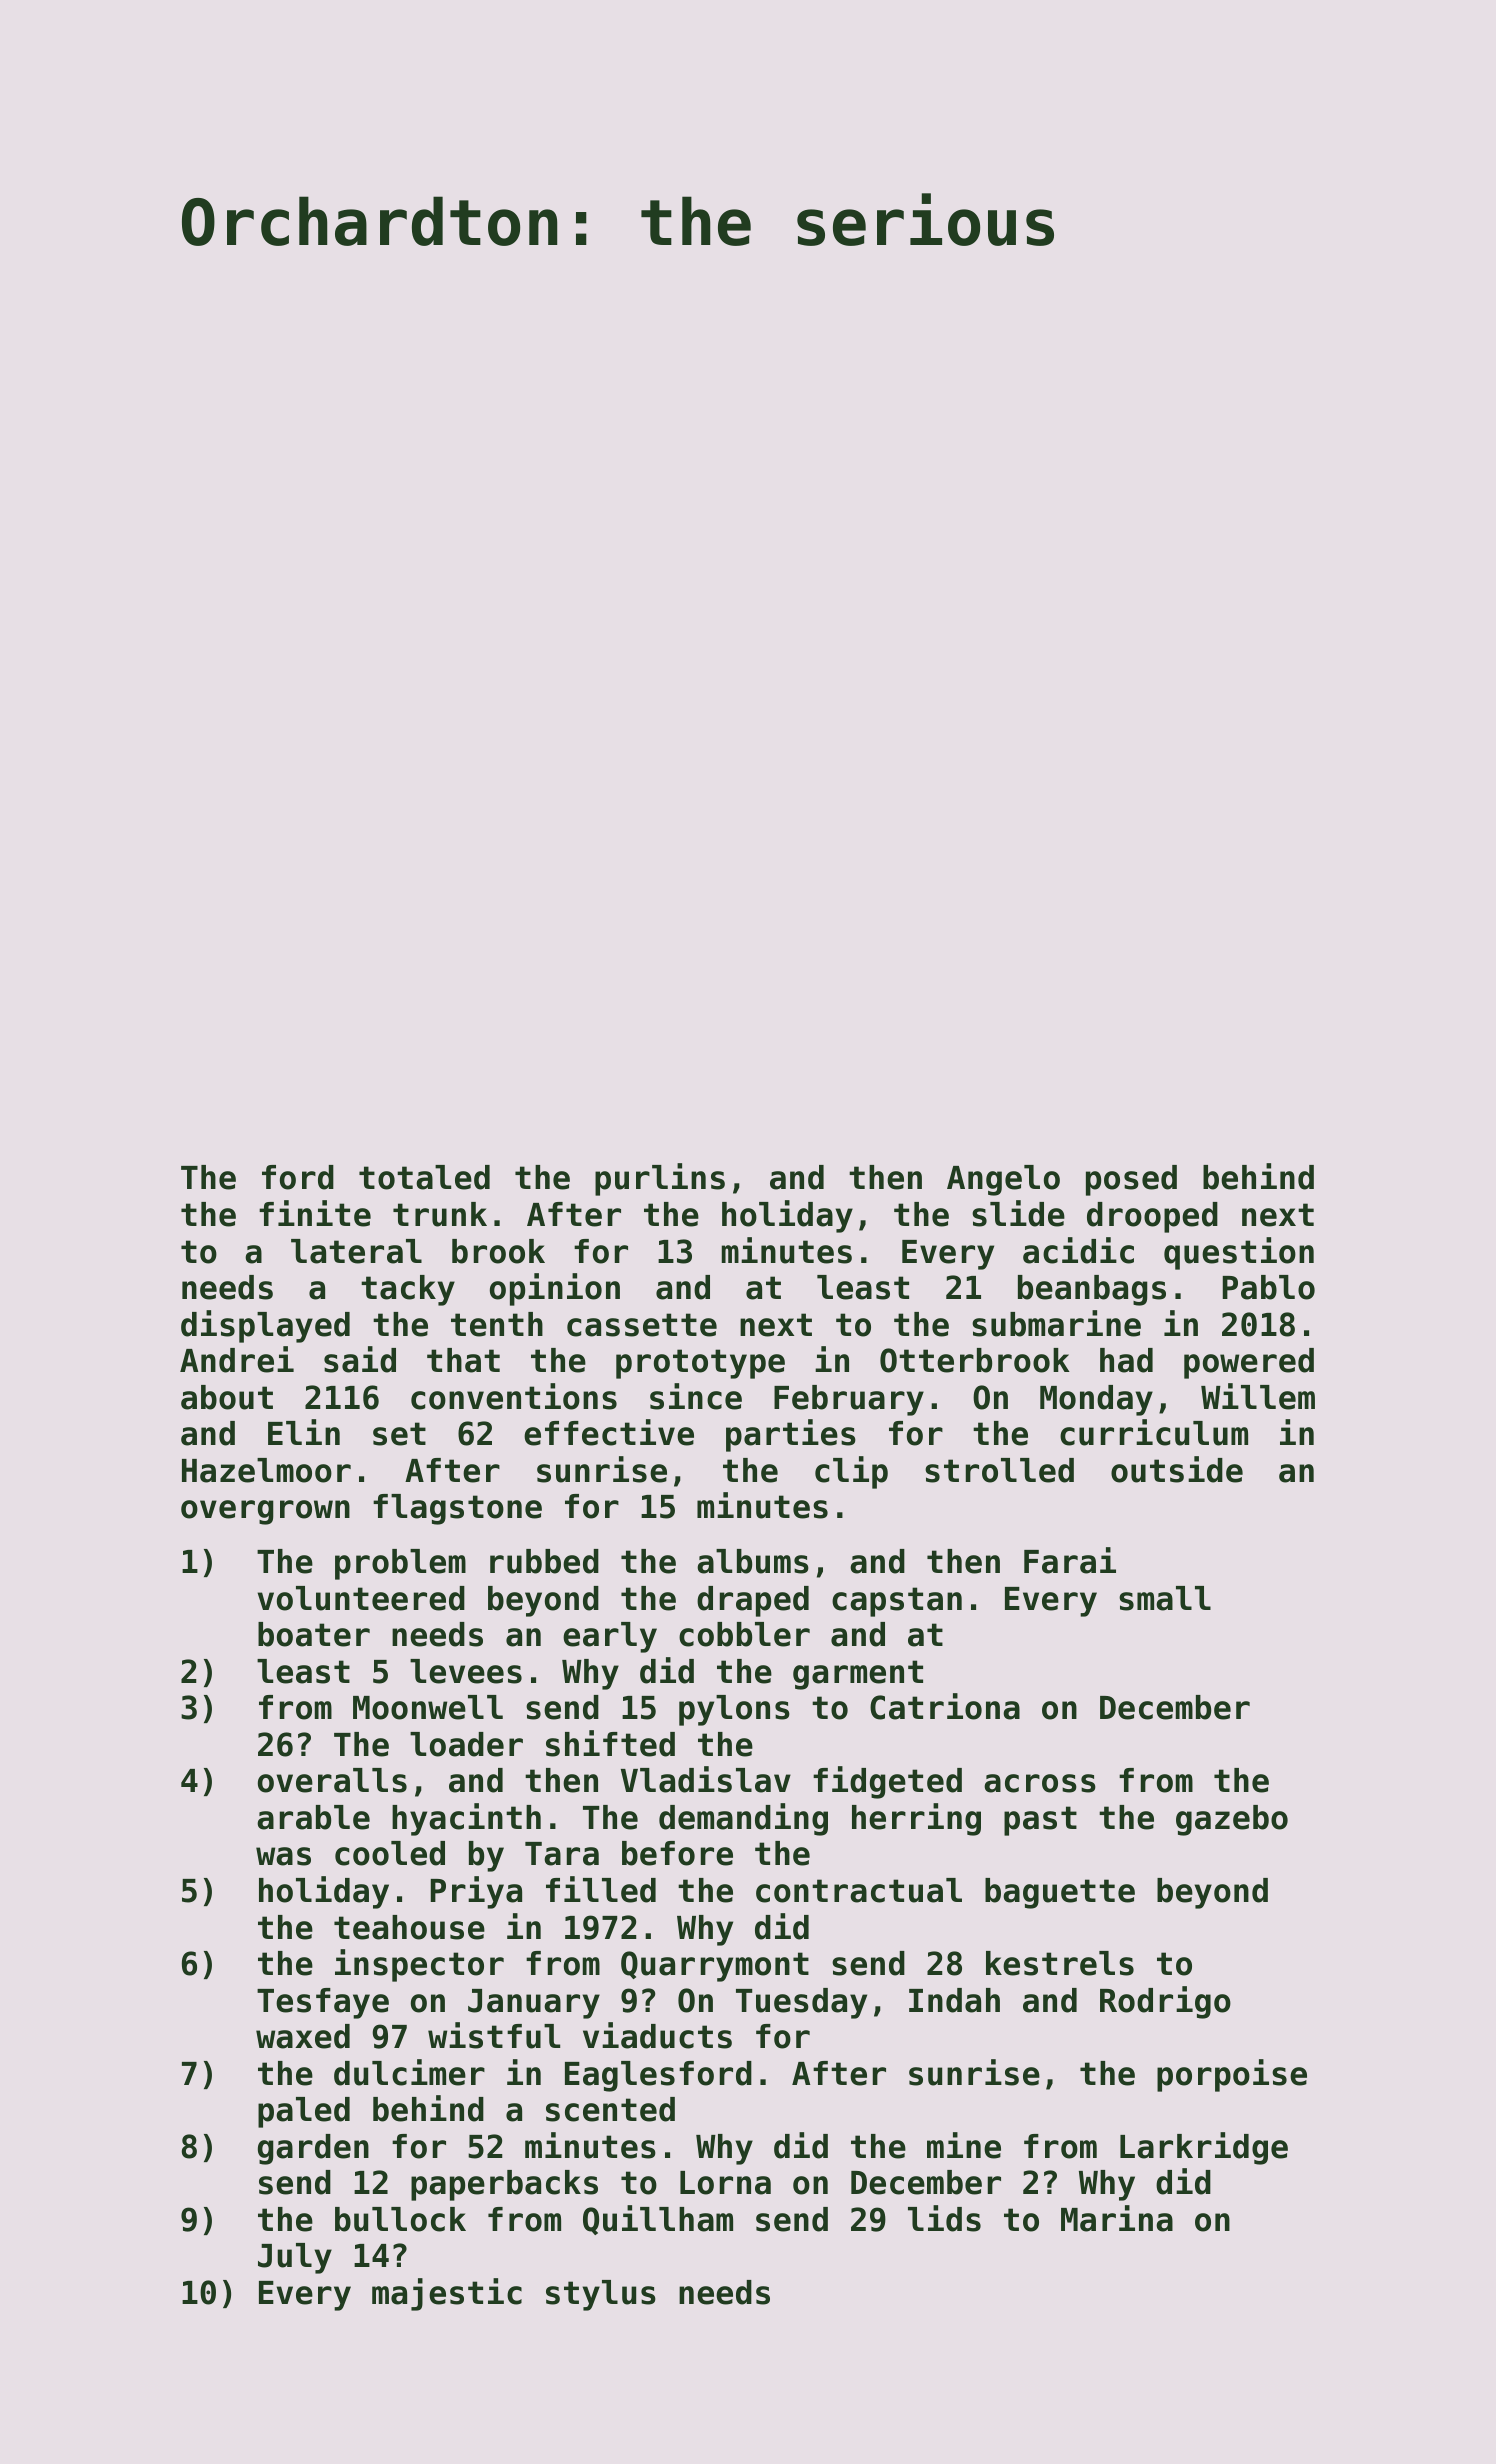  What do you see at coordinates (945, 1706) in the screenshot?
I see `Catriona` at bounding box center [945, 1706].
